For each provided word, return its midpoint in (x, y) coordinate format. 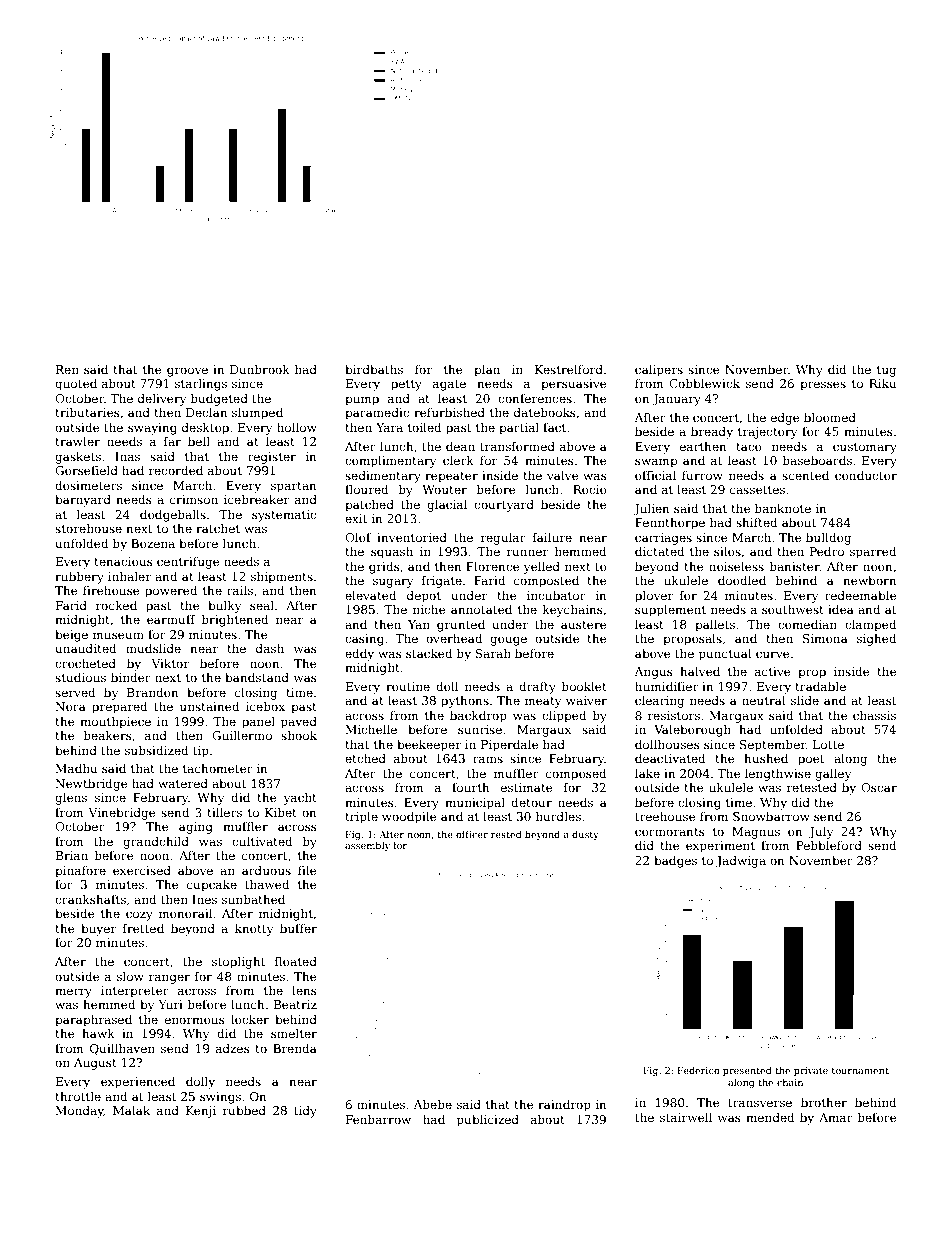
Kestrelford (569, 369)
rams (488, 759)
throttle (78, 1096)
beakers (108, 735)
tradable (820, 686)
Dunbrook (260, 369)
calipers (659, 371)
